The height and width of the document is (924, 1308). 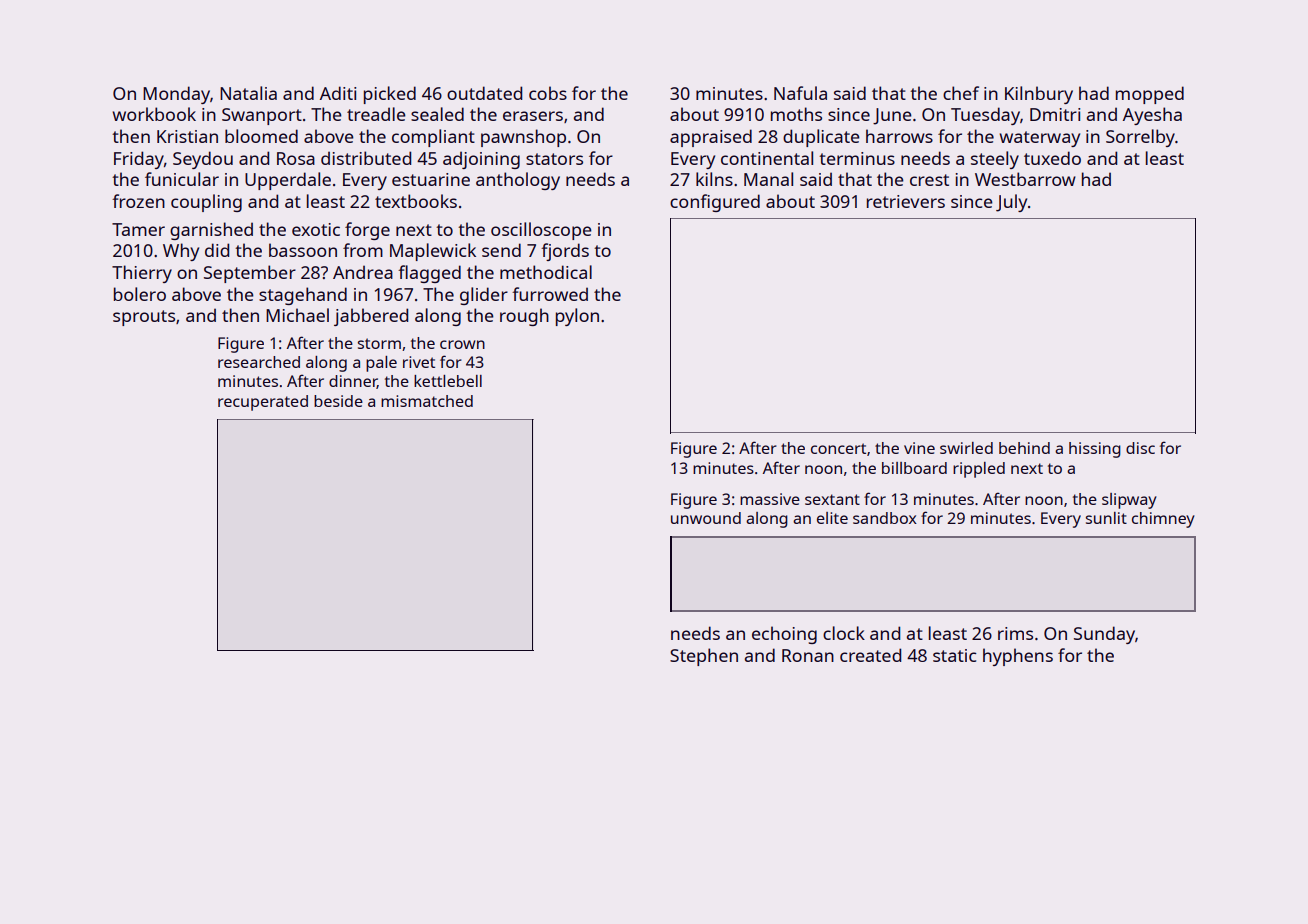 I want to click on sandbox, so click(x=885, y=518).
